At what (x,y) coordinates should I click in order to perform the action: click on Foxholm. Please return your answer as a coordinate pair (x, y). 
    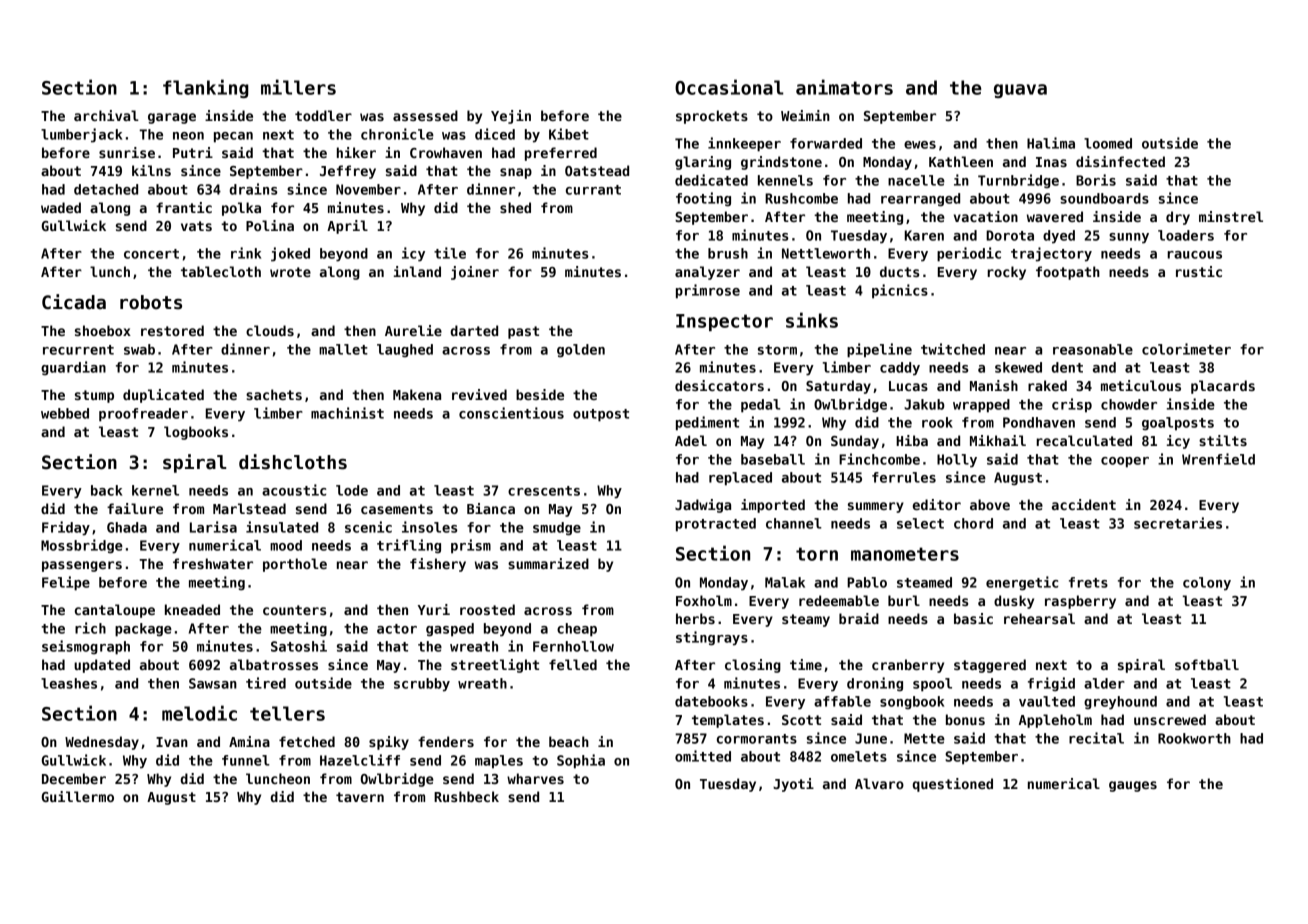
    Looking at the image, I should click on (704, 600).
